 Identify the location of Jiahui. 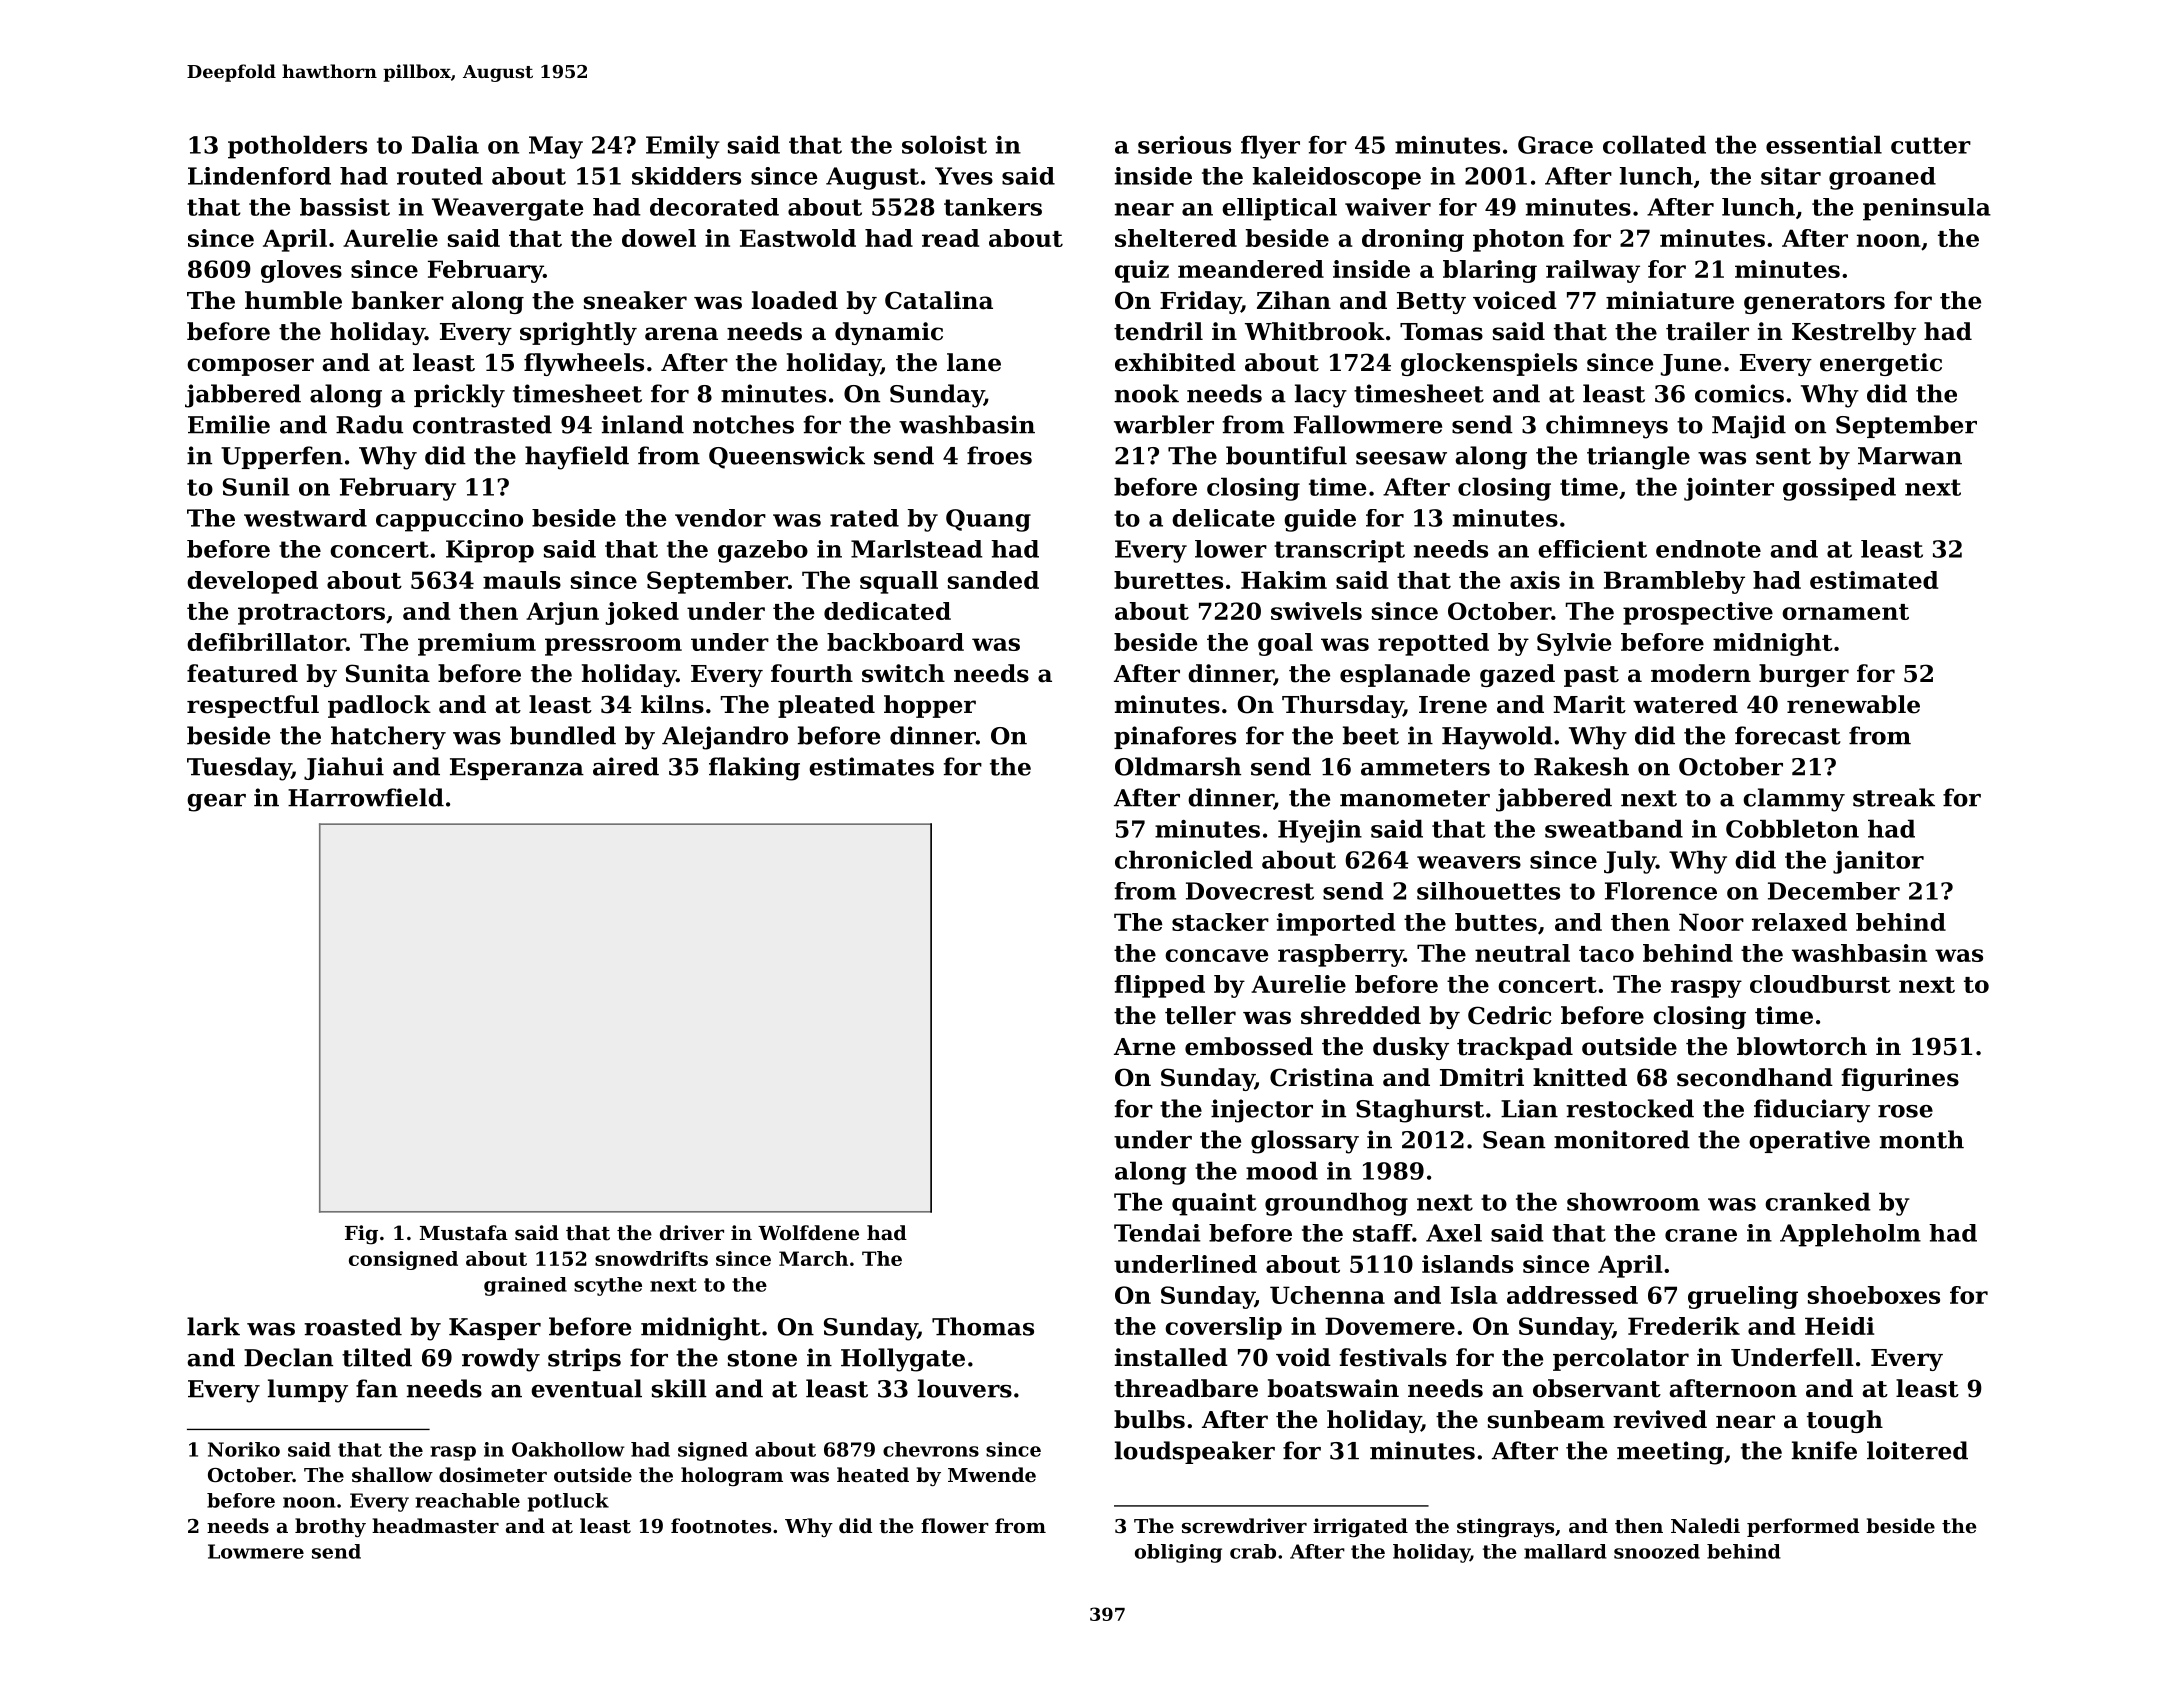
(344, 768).
